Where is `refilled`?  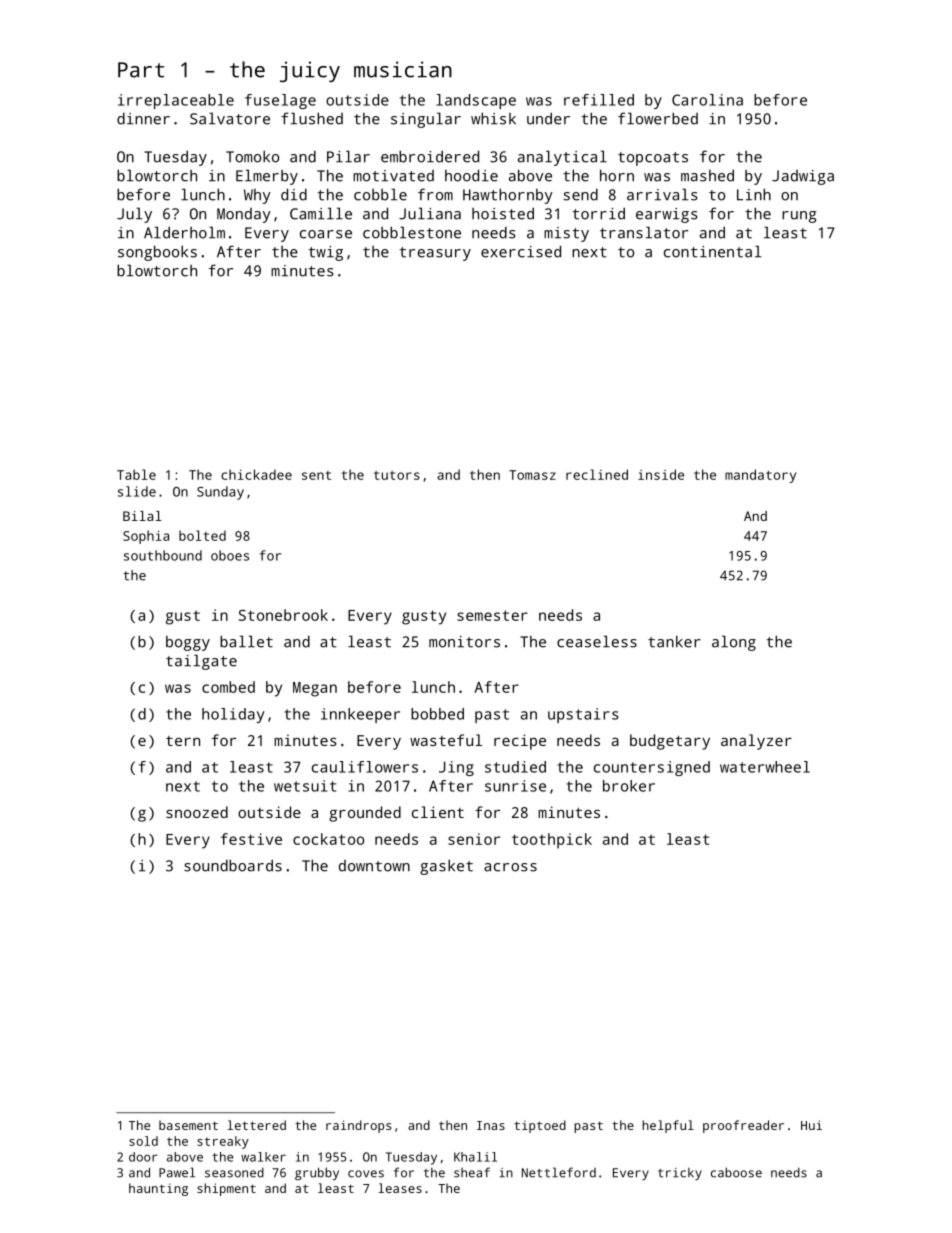 refilled is located at coordinates (599, 100).
